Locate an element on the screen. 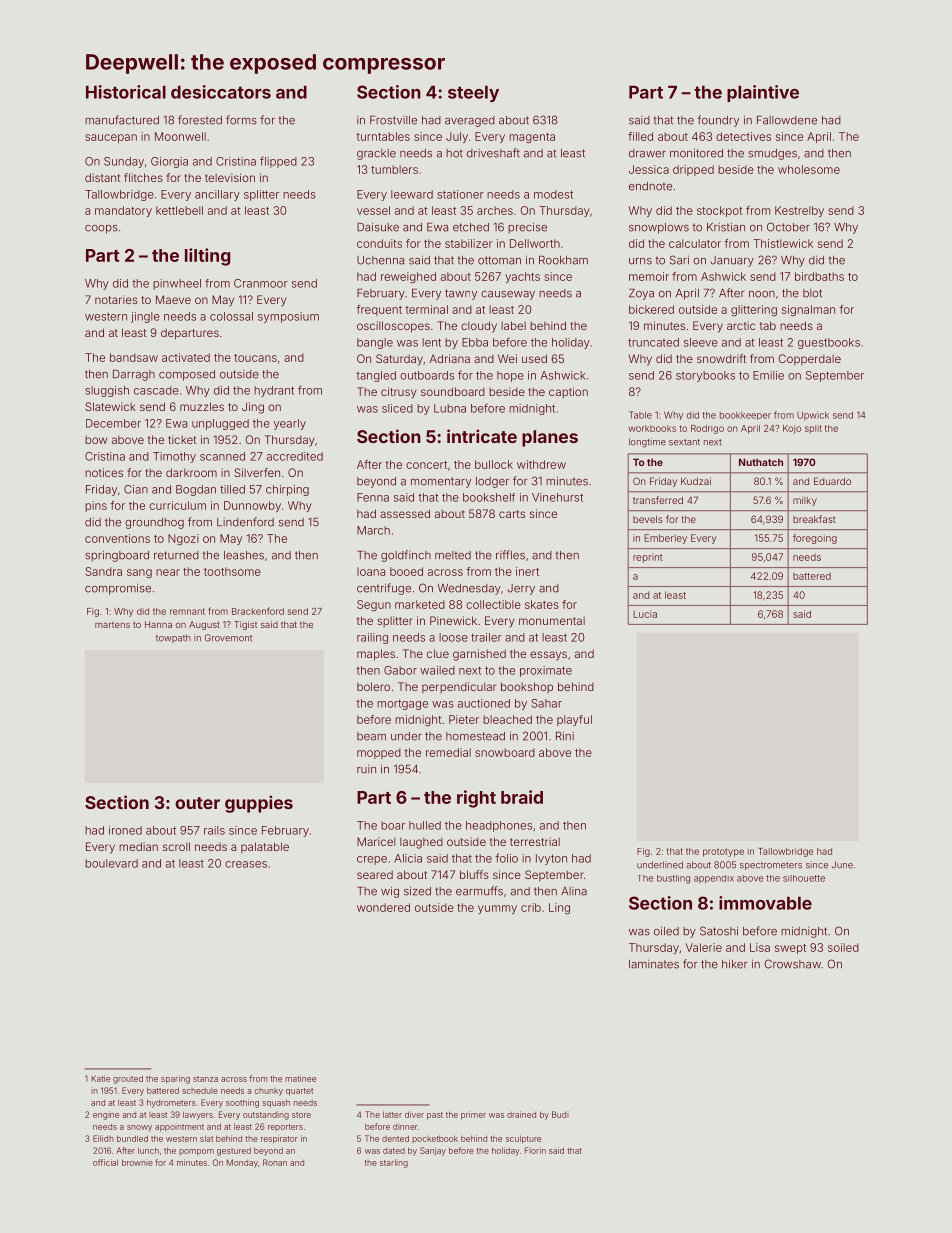 The image size is (952, 1233). Florin is located at coordinates (535, 1150).
